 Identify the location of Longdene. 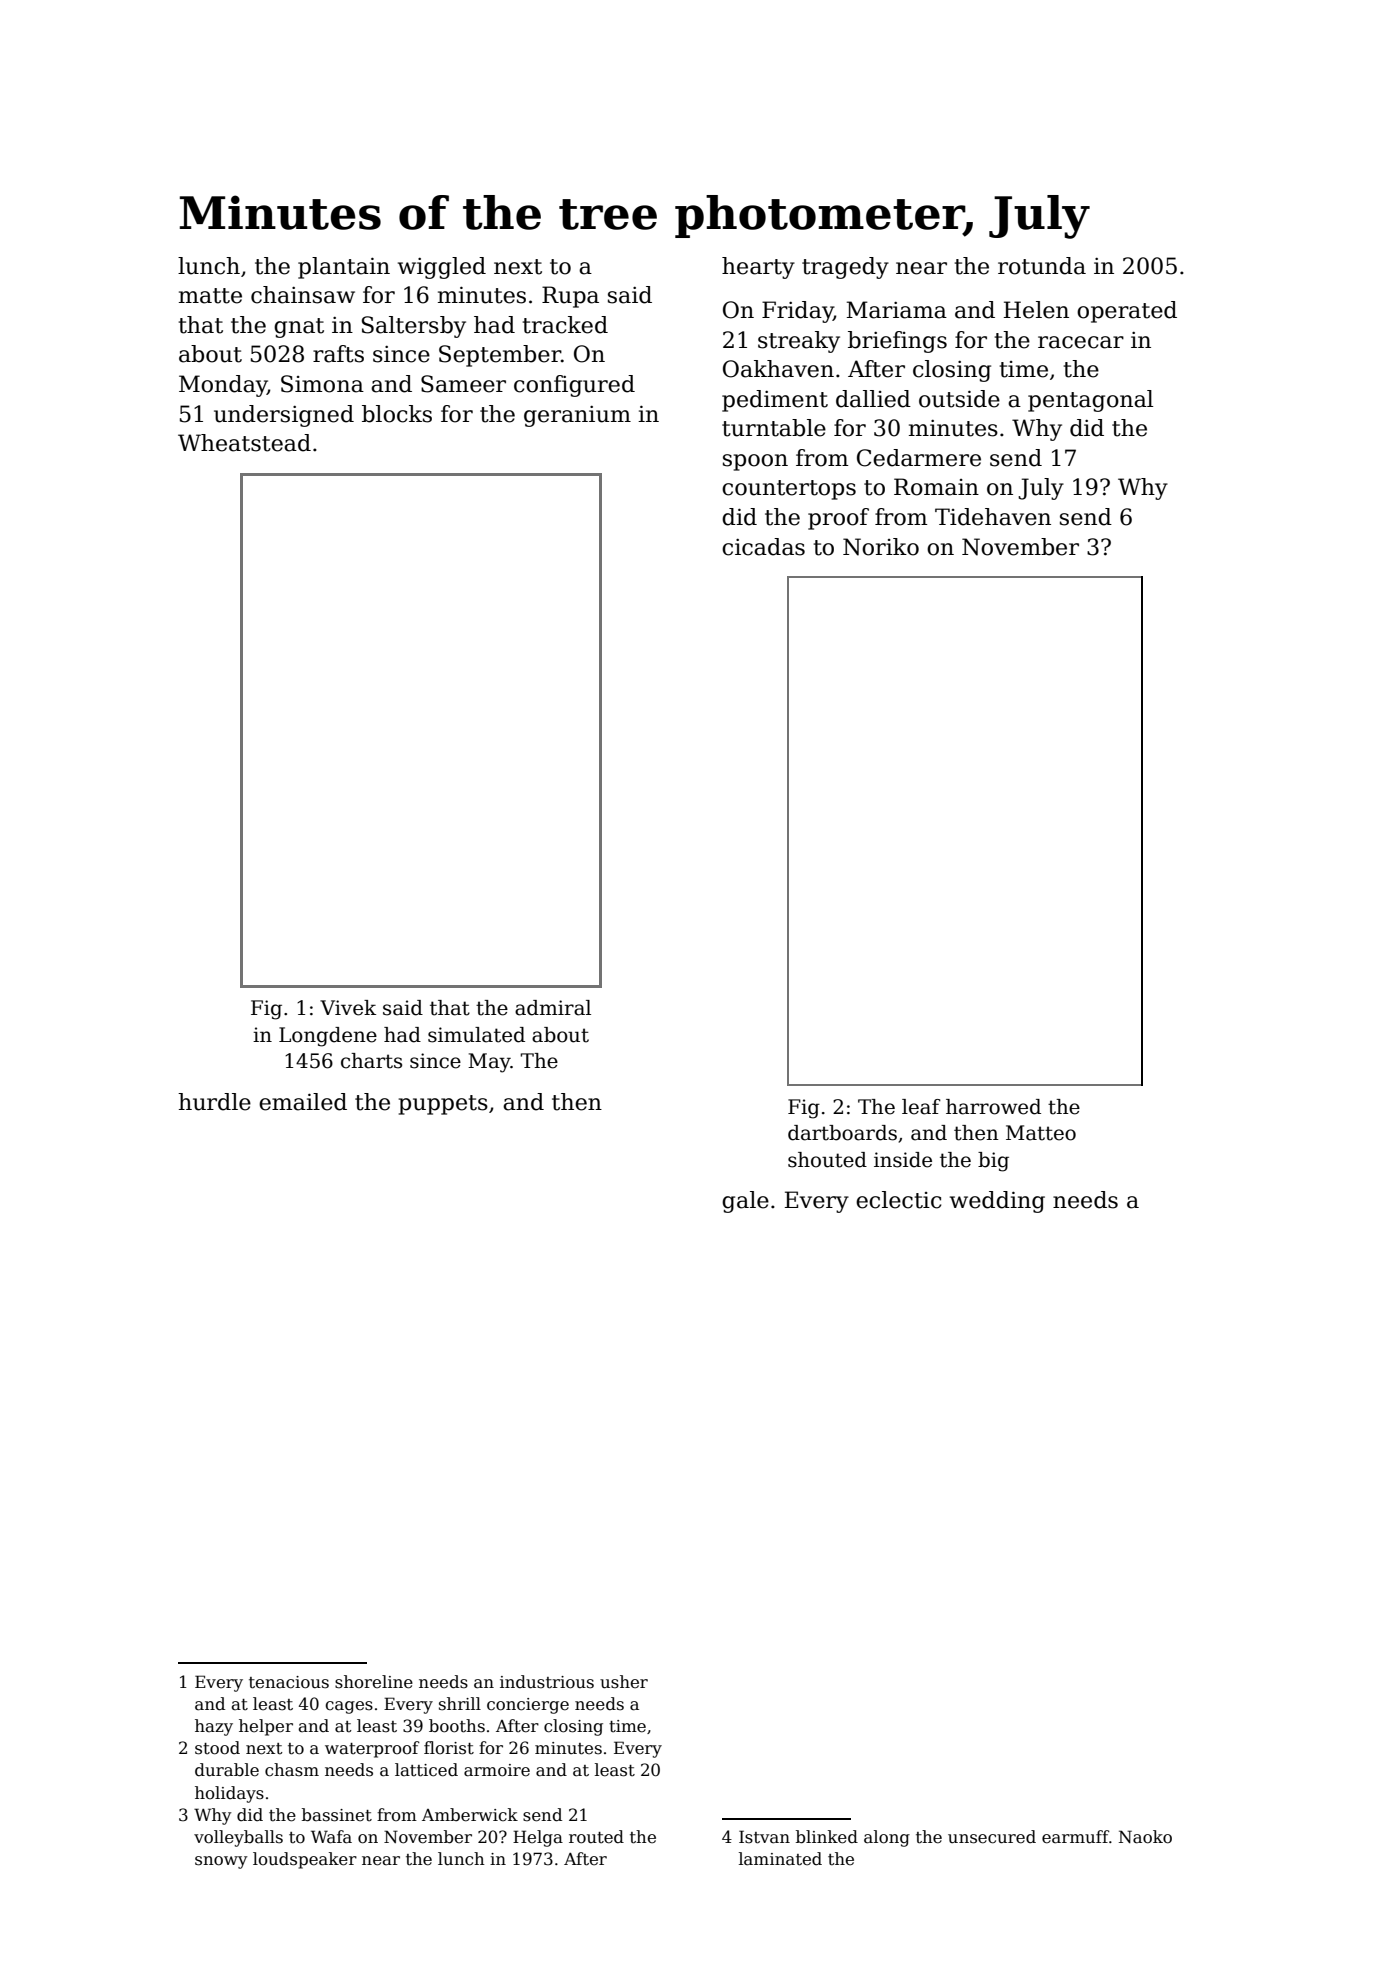
(328, 1037).
